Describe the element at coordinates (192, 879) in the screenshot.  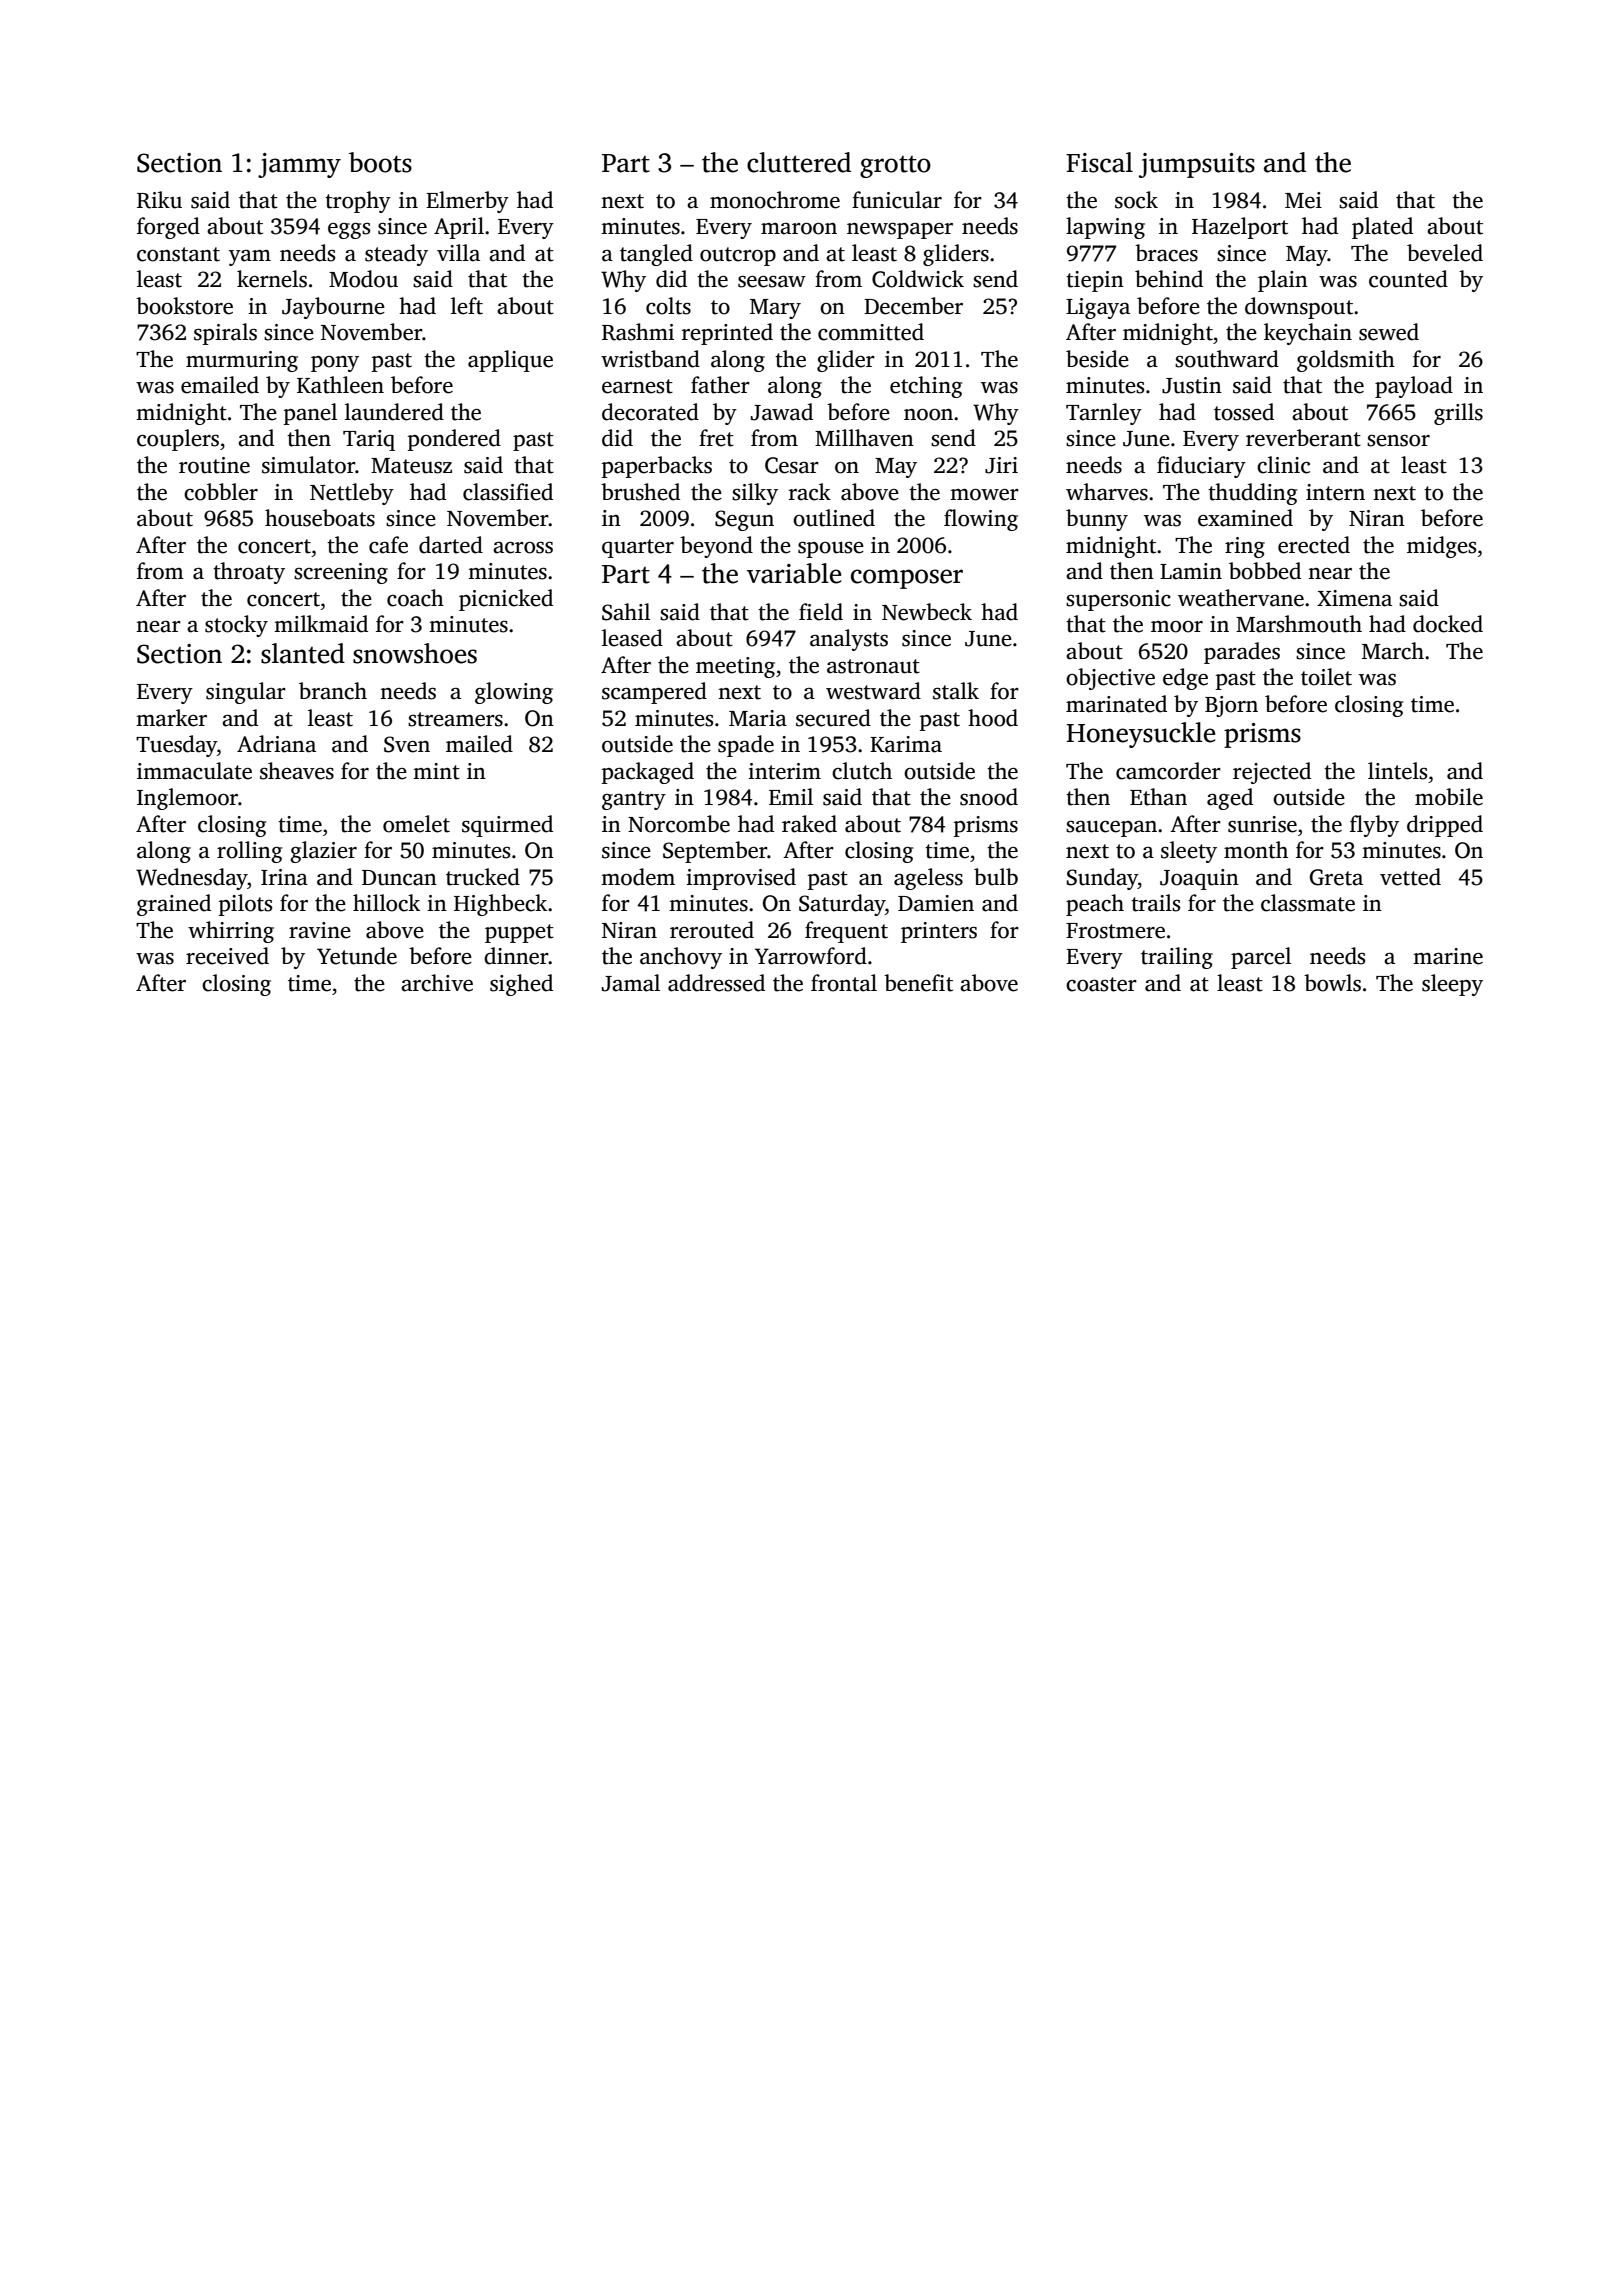
I see `Wednesday` at that location.
